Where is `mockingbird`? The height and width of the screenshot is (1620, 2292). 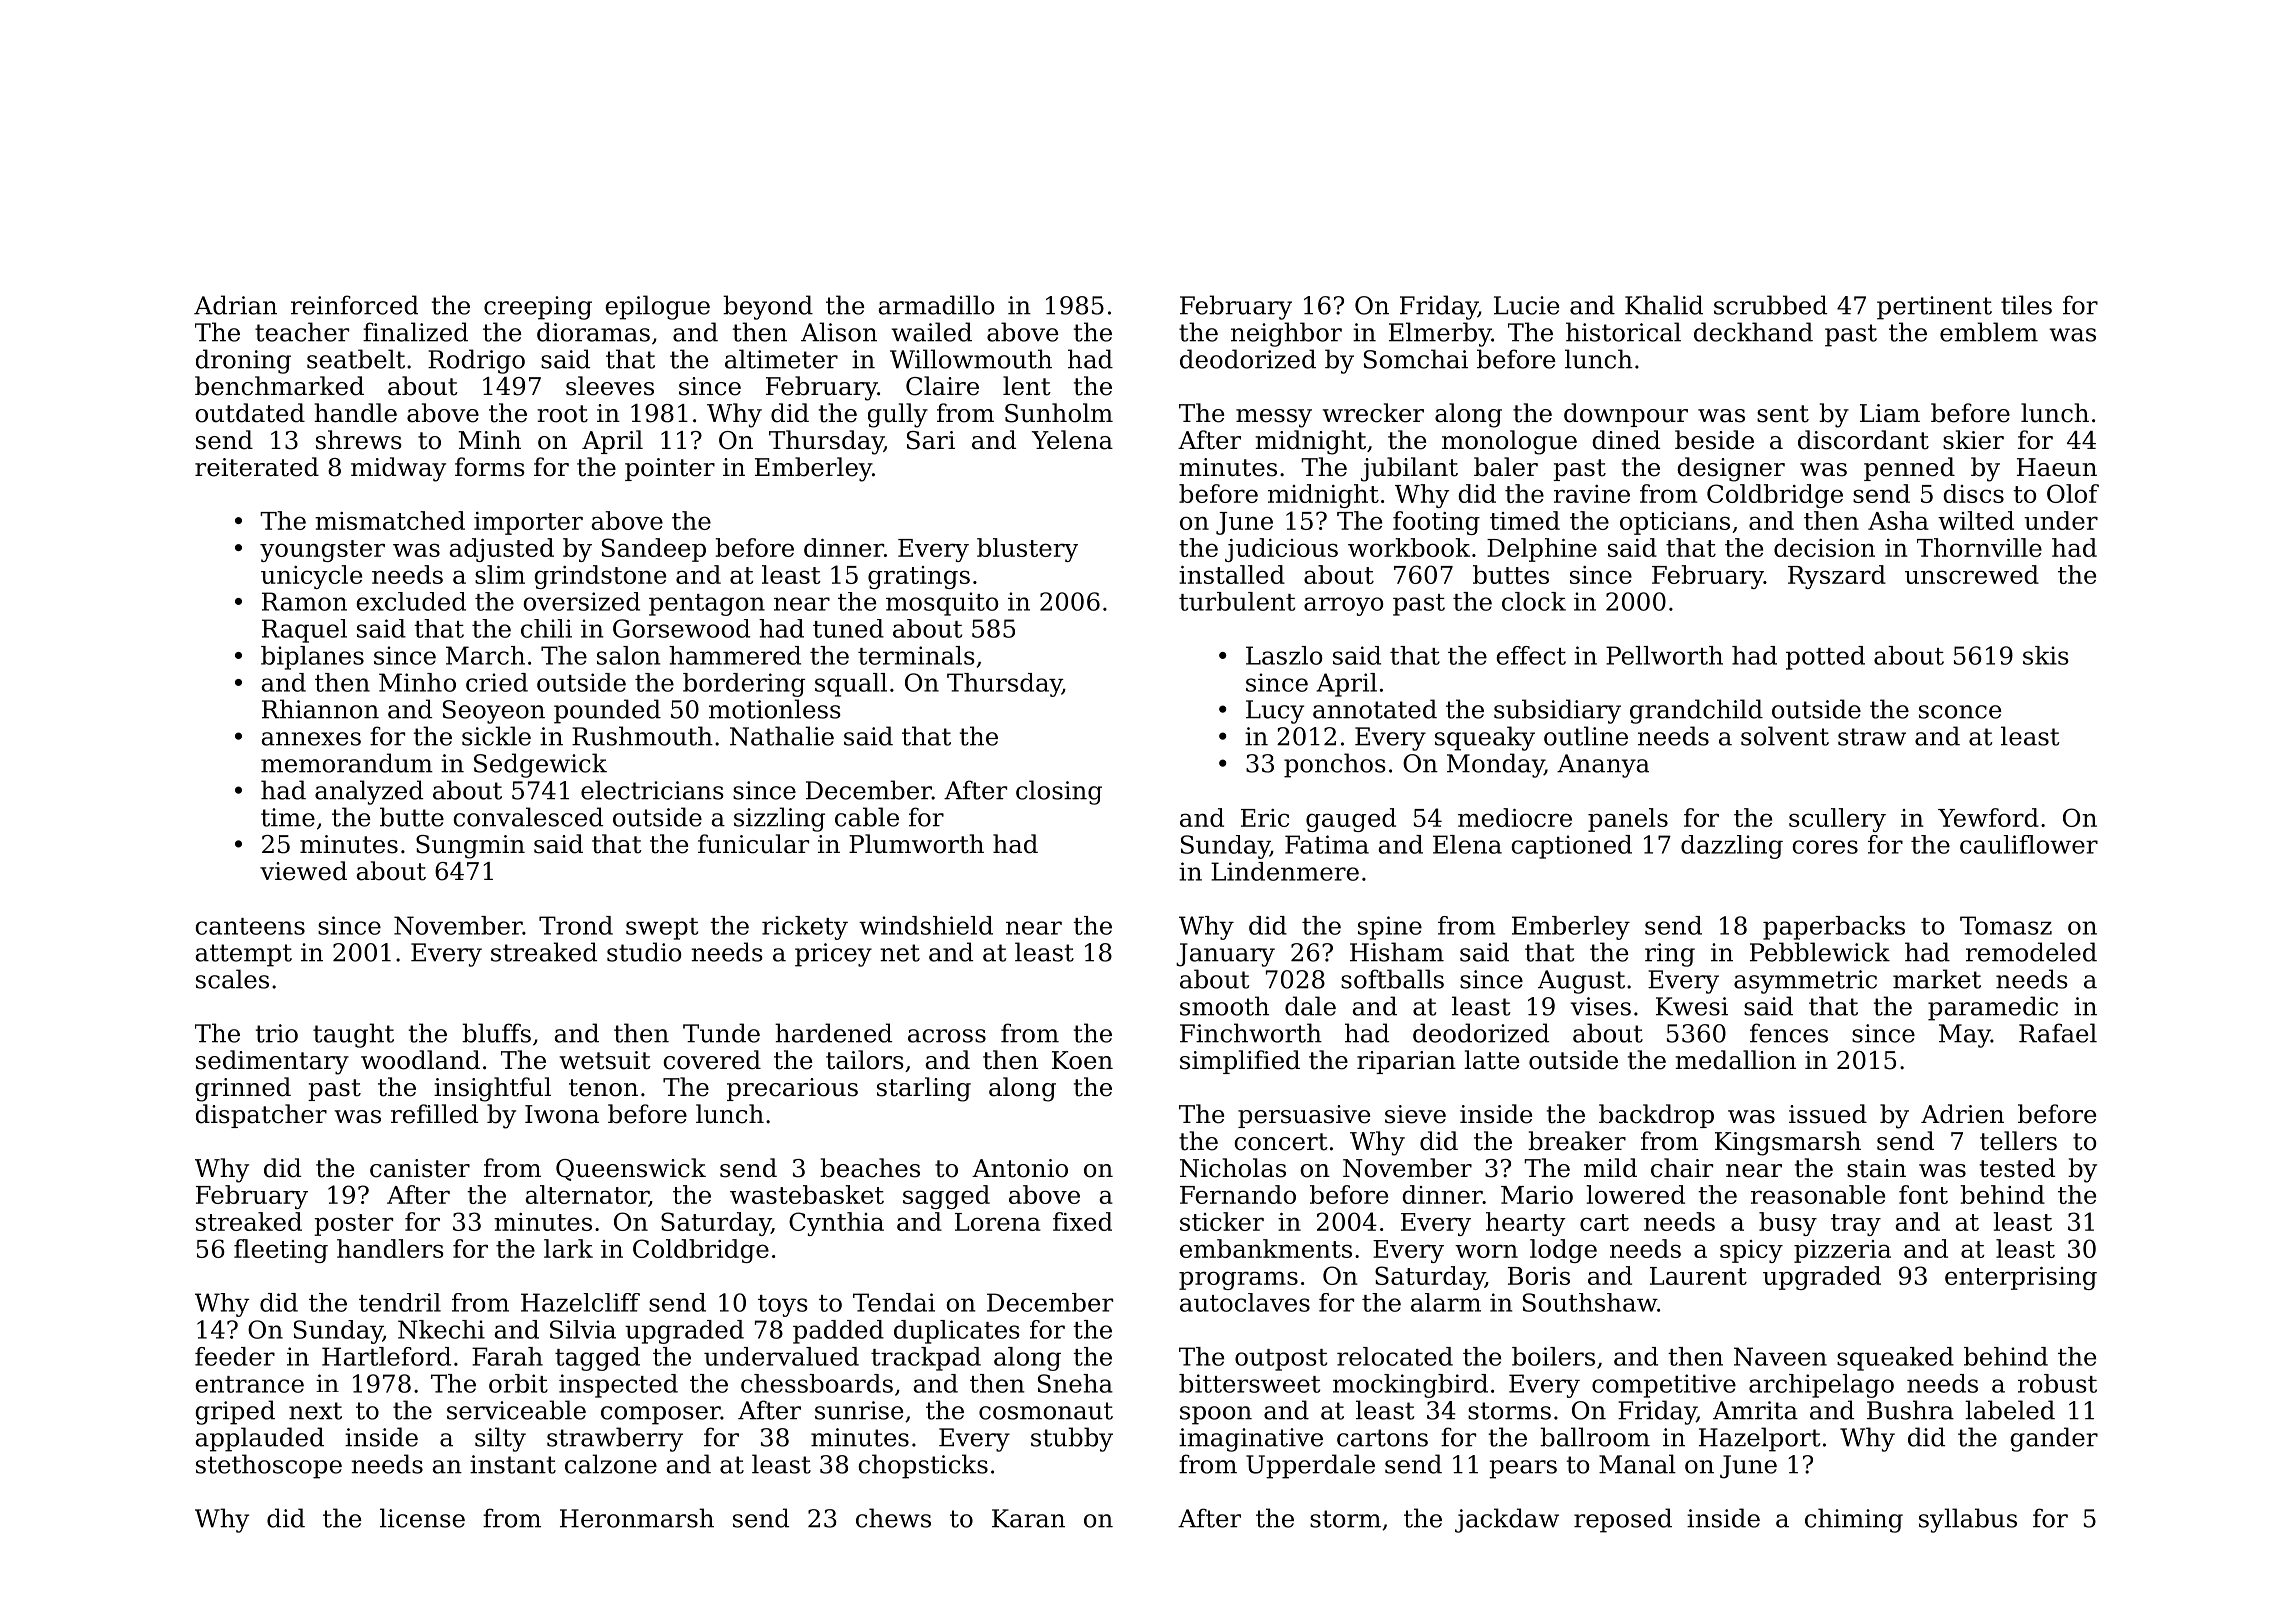 mockingbird is located at coordinates (1410, 1386).
